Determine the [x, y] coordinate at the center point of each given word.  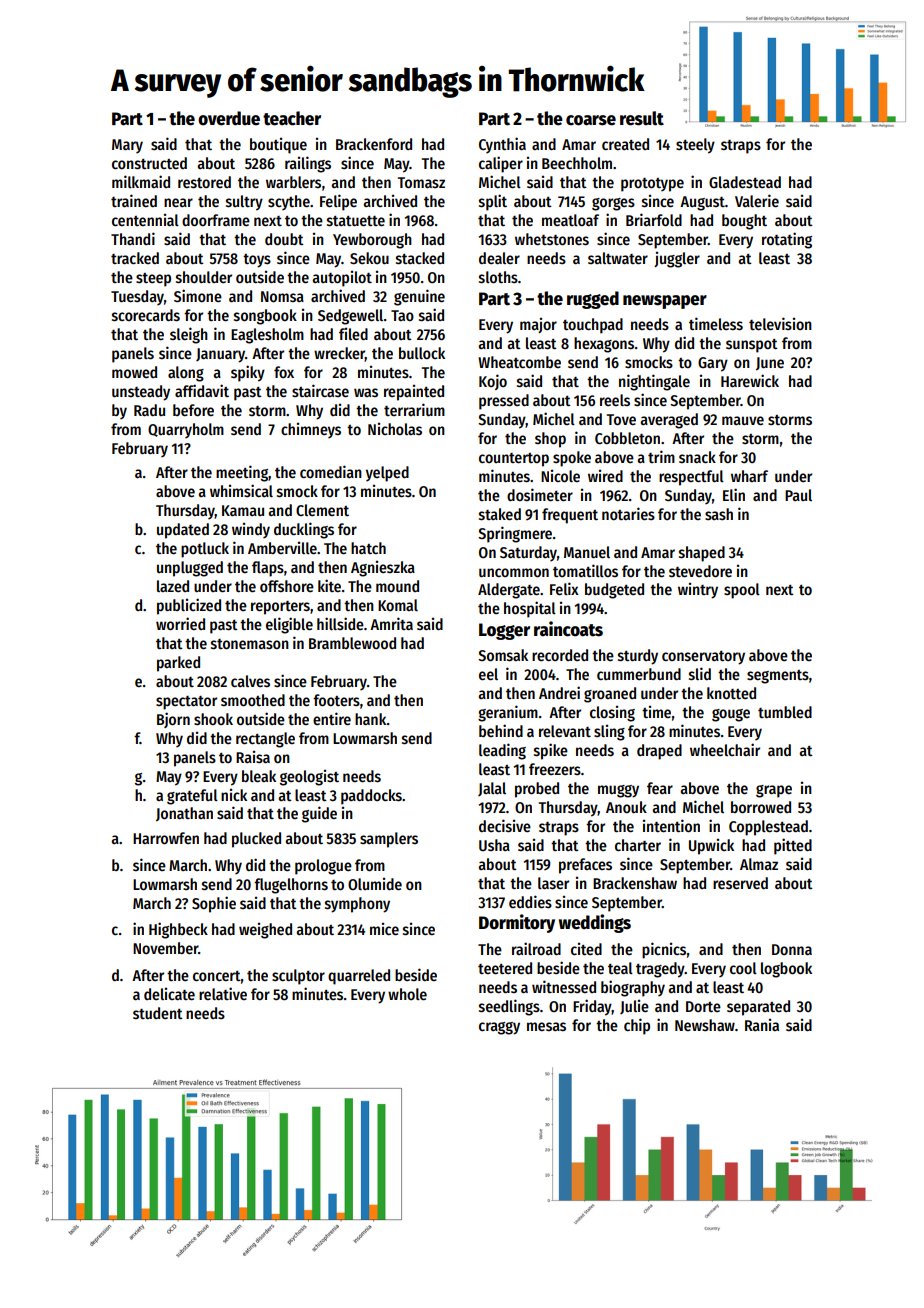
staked [500, 514]
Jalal [492, 789]
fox [284, 372]
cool [743, 968]
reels [615, 400]
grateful [192, 797]
